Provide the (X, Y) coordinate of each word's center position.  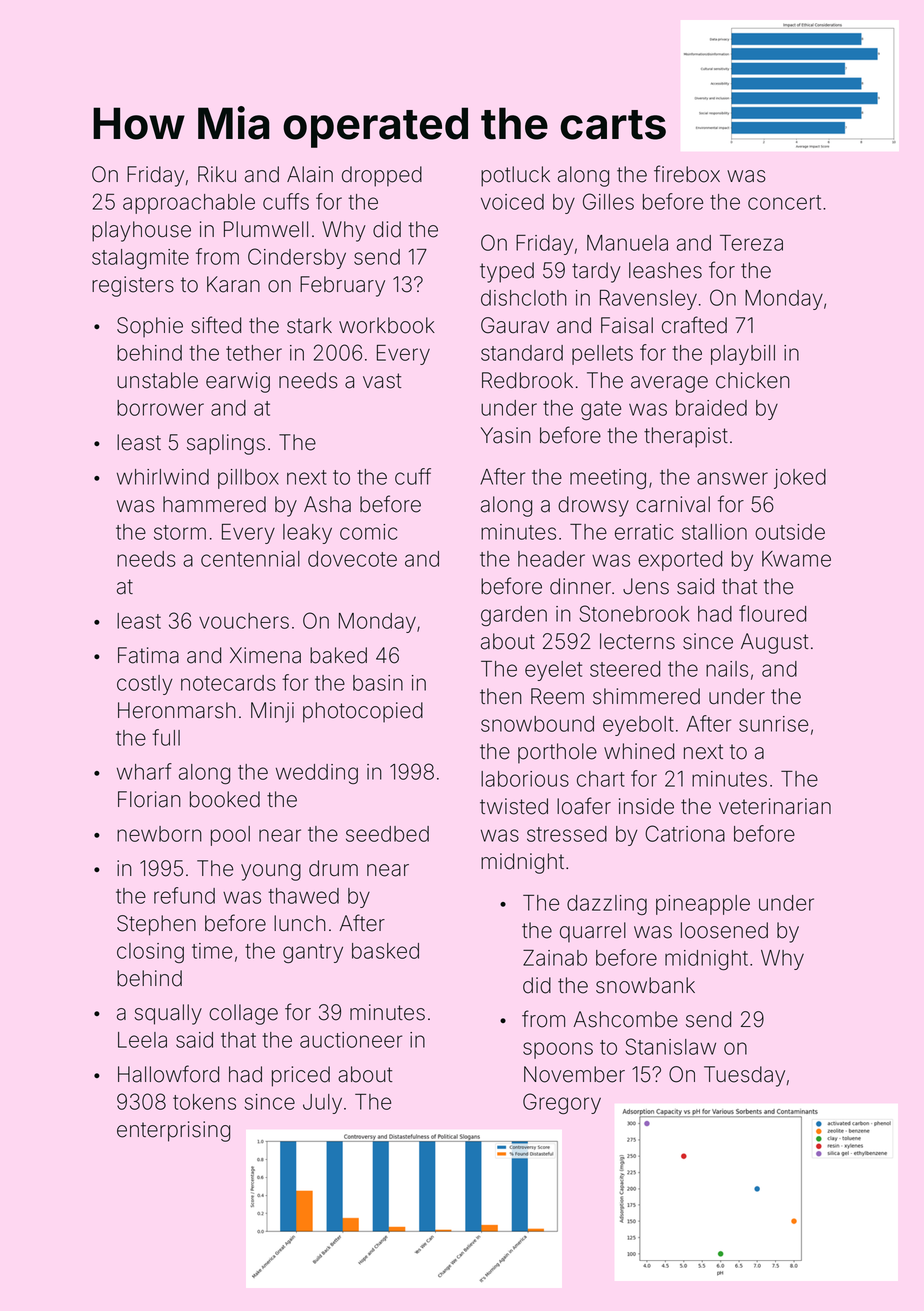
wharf (144, 771)
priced (301, 1076)
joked (800, 479)
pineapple (703, 905)
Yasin (506, 435)
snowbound (537, 724)
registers (133, 286)
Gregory (562, 1103)
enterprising (173, 1131)
